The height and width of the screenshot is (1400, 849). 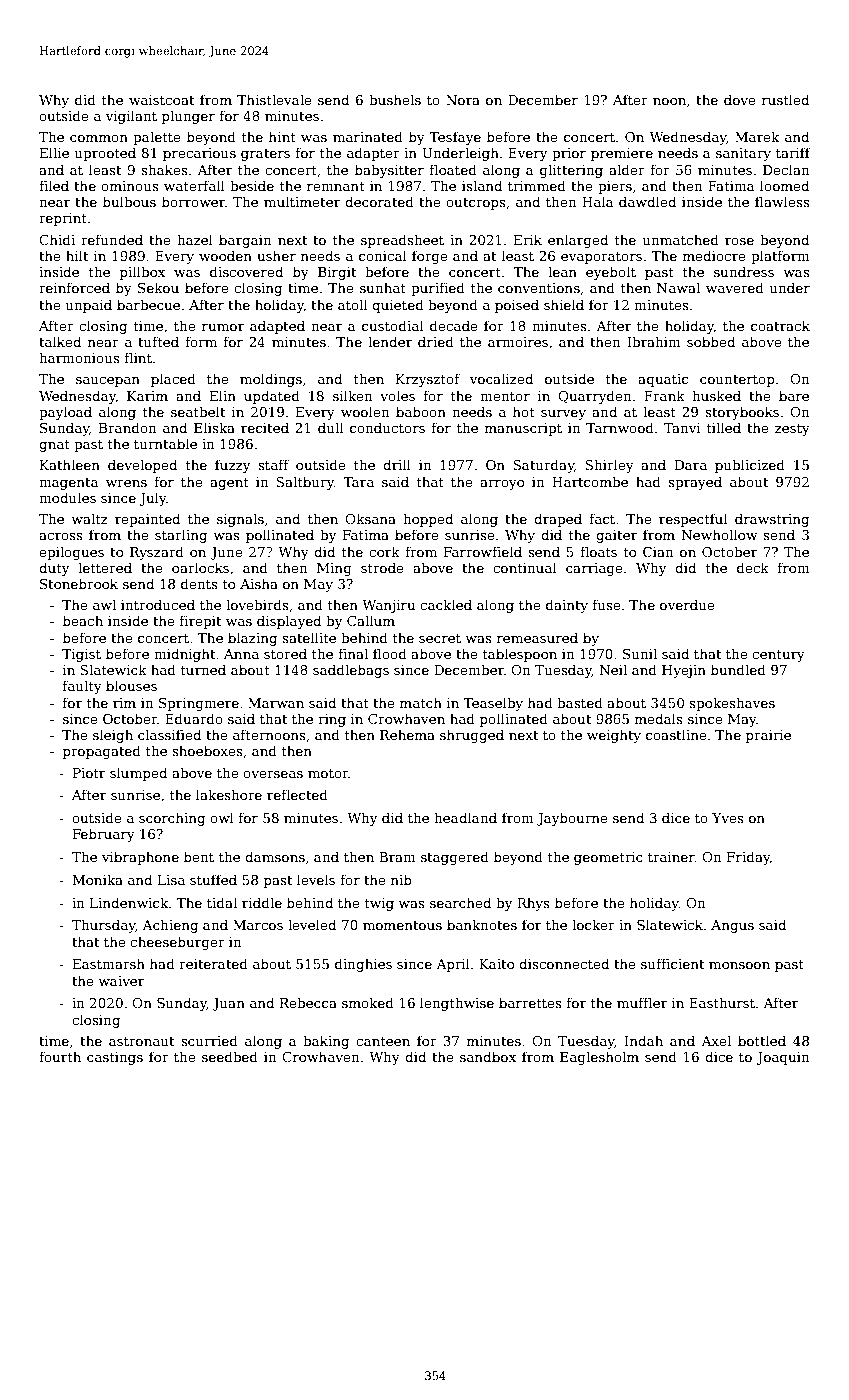 I want to click on introduced, so click(x=158, y=604).
